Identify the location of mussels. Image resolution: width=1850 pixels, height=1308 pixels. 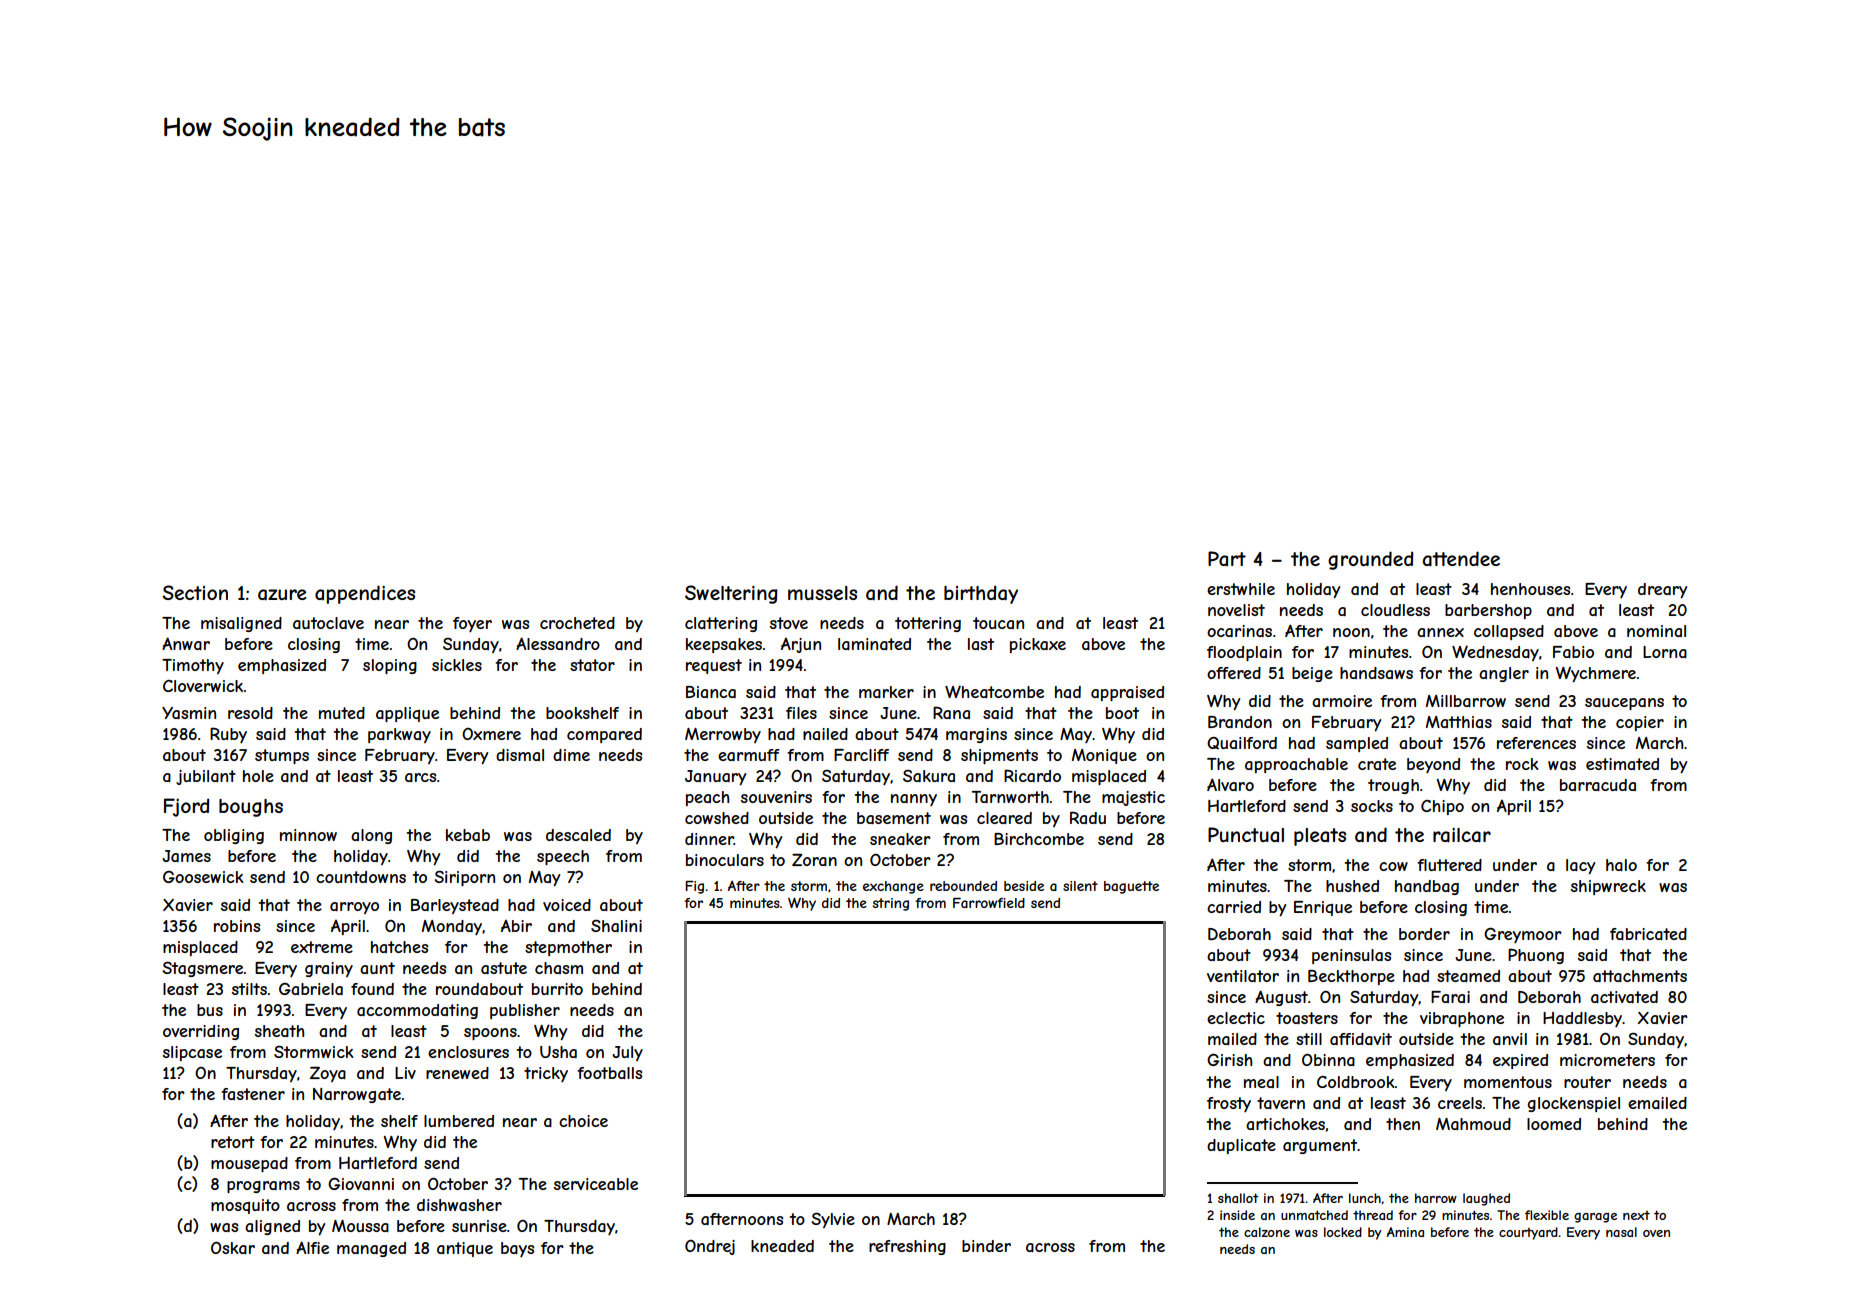
(822, 593).
